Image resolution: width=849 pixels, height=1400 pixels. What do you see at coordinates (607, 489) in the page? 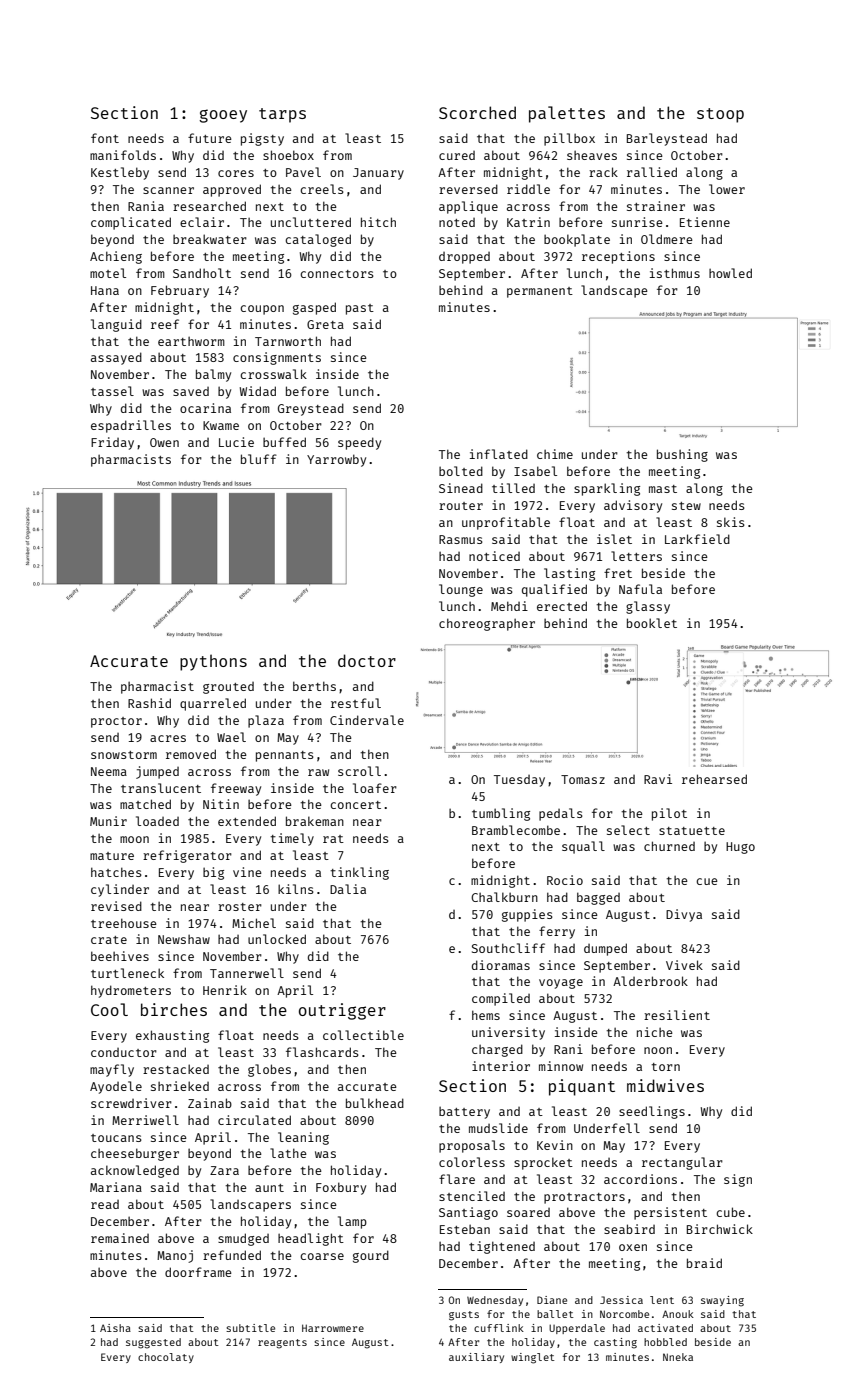
I see `sparkling` at bounding box center [607, 489].
